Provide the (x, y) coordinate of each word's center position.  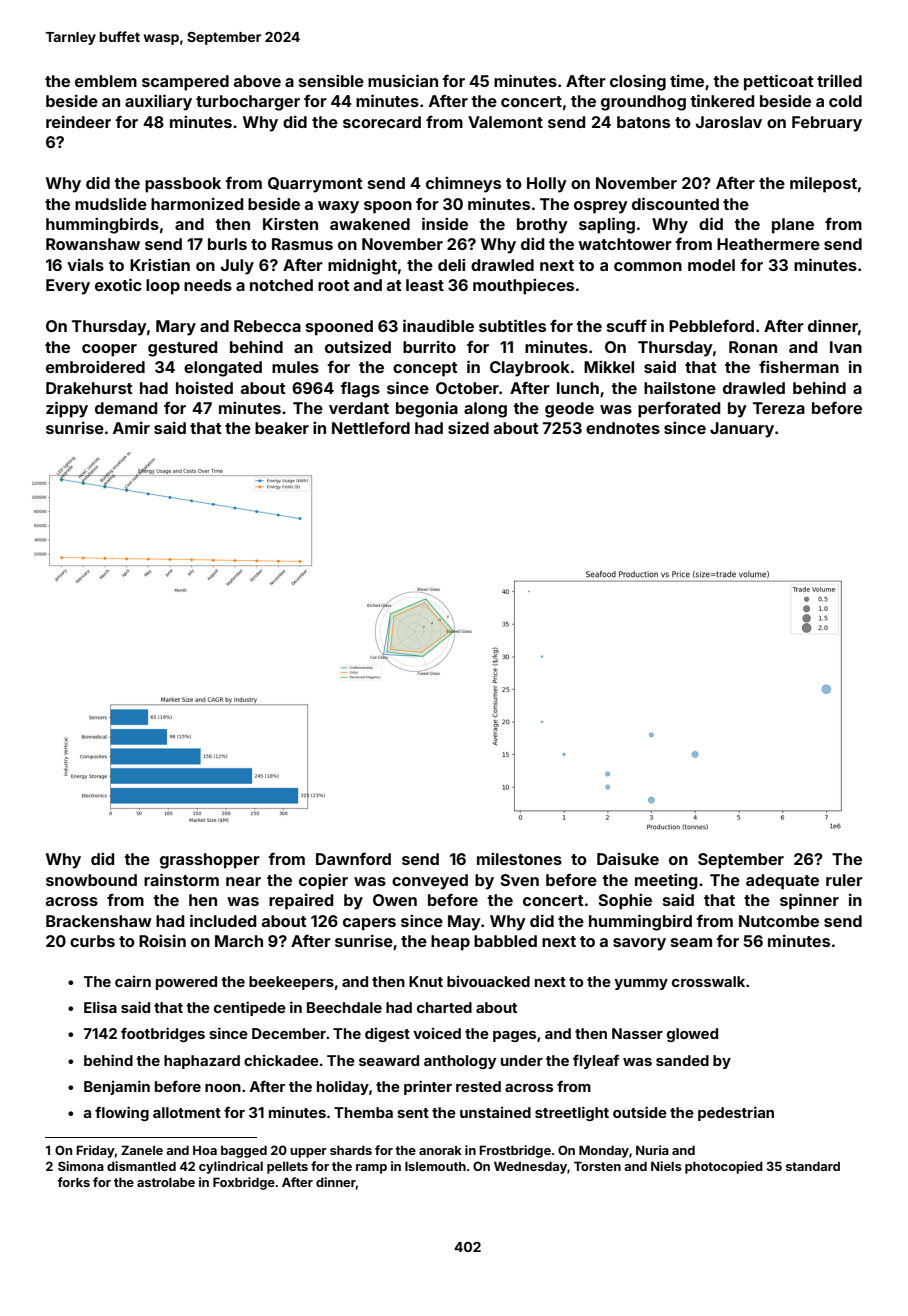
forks (73, 1182)
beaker (282, 428)
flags (360, 389)
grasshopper (210, 861)
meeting (666, 881)
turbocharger (248, 103)
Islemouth (435, 1166)
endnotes (623, 428)
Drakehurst (89, 388)
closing (638, 82)
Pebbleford (711, 325)
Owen (395, 900)
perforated (679, 410)
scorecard (382, 122)
